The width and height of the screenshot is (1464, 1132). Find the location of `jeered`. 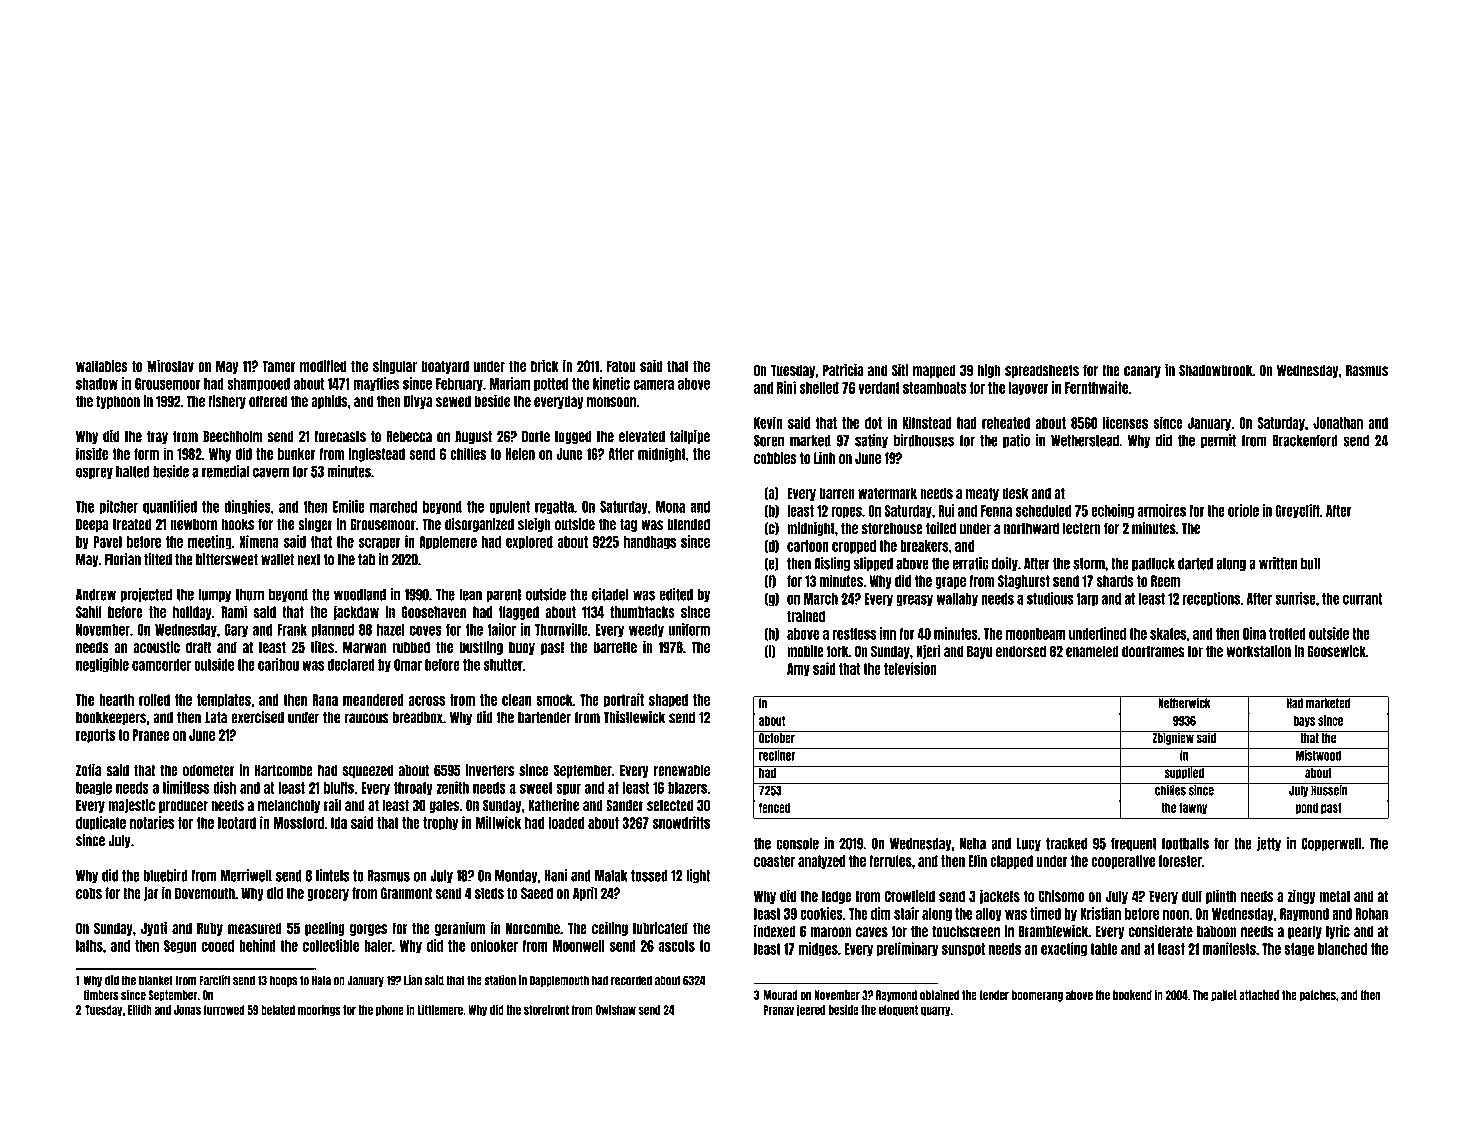

jeered is located at coordinates (811, 1010).
